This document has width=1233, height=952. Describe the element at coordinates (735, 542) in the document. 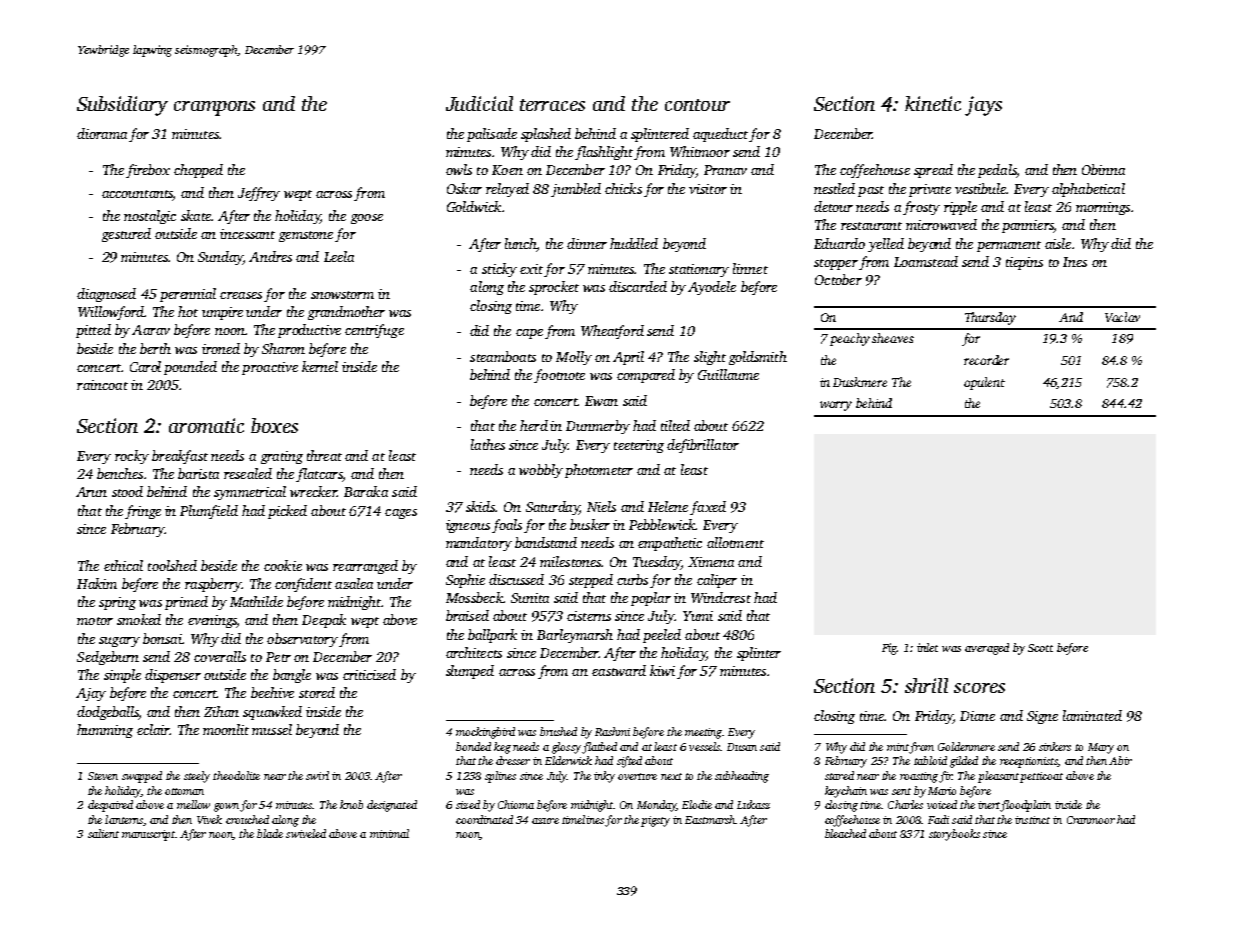

I see `allotment` at that location.
